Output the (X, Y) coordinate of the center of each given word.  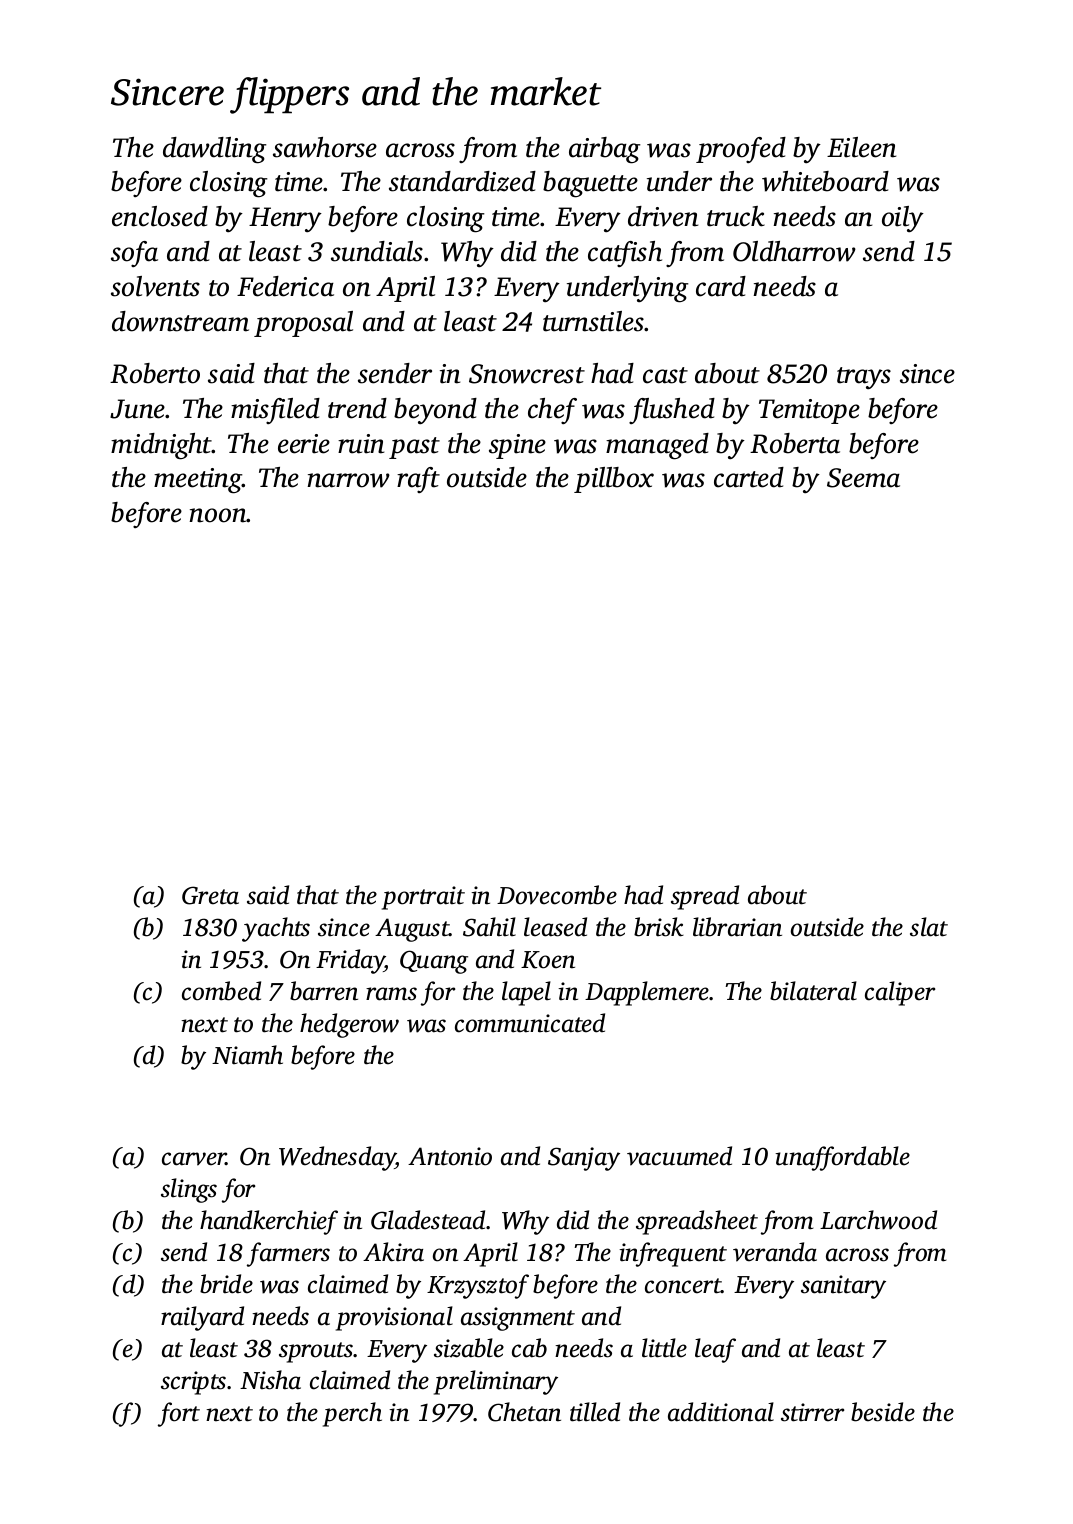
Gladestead (428, 1220)
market (546, 91)
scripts (193, 1383)
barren (324, 991)
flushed (672, 411)
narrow (348, 480)
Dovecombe (557, 895)
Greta (210, 895)
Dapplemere (647, 993)
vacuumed (679, 1156)
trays (864, 378)
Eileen (861, 147)
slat (929, 927)
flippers (289, 95)
